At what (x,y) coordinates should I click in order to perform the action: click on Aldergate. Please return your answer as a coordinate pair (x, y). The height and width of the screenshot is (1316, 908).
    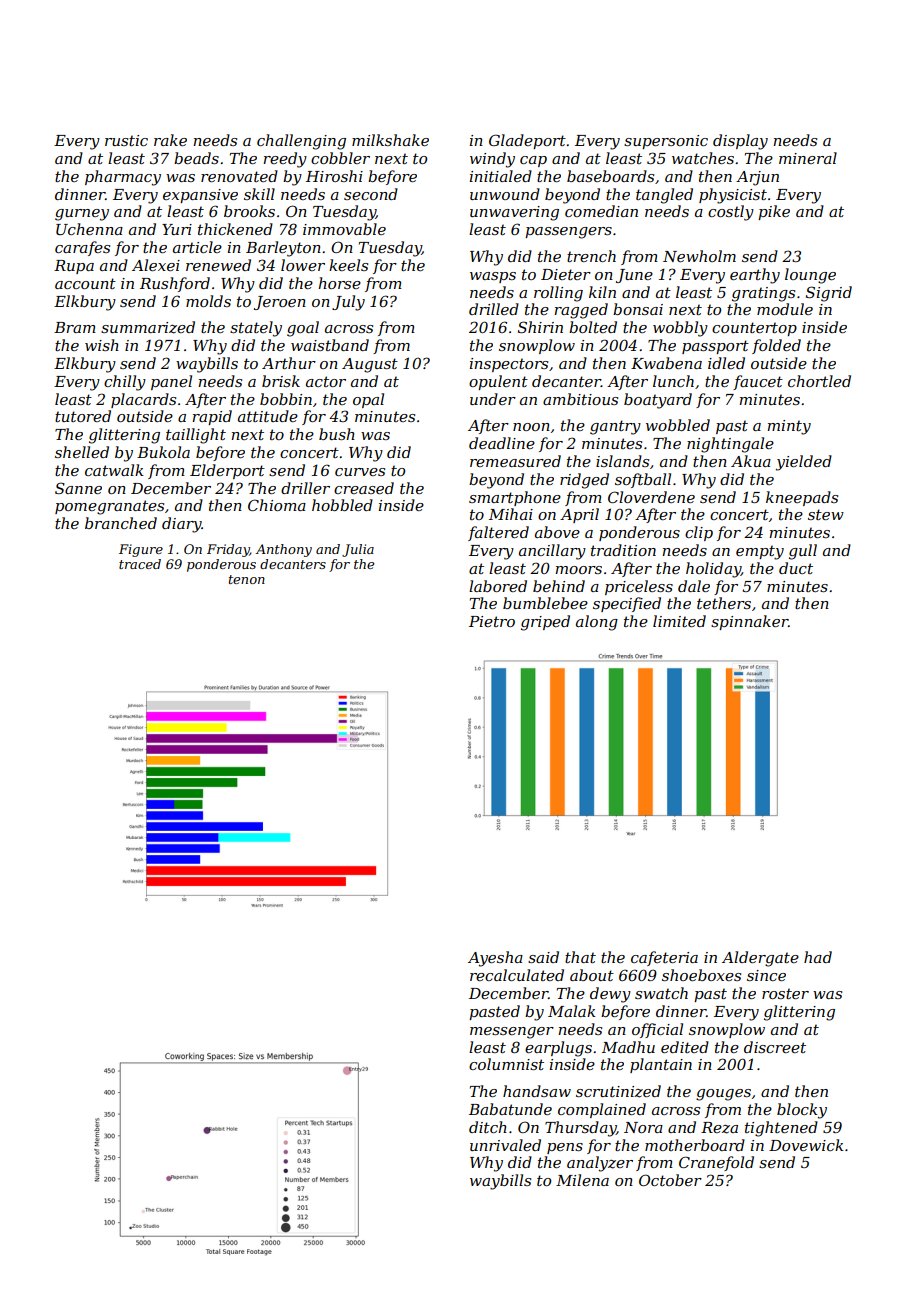
    Looking at the image, I should click on (760, 959).
